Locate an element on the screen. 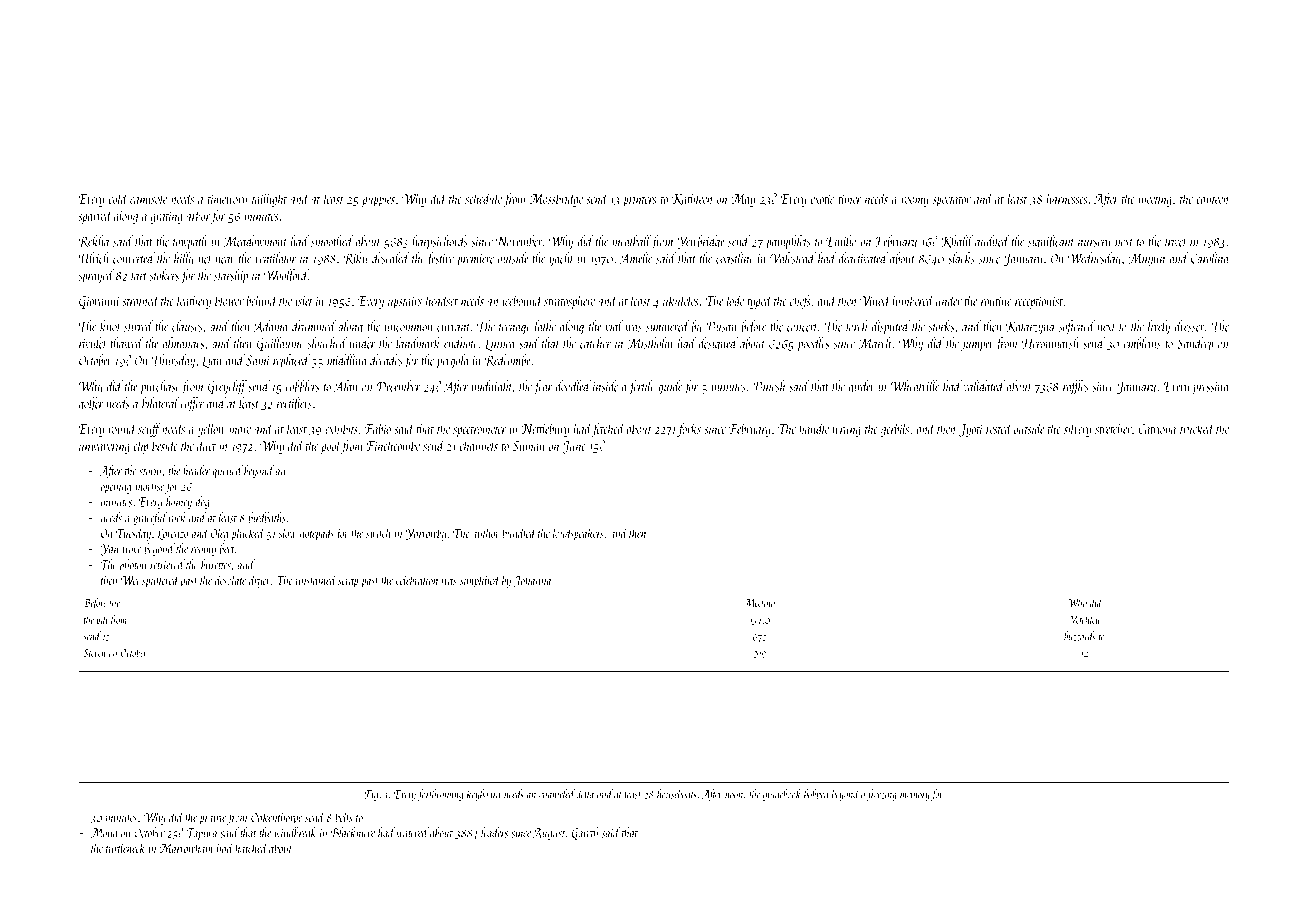 This screenshot has height=924, width=1308. Catriona is located at coordinates (1157, 429).
